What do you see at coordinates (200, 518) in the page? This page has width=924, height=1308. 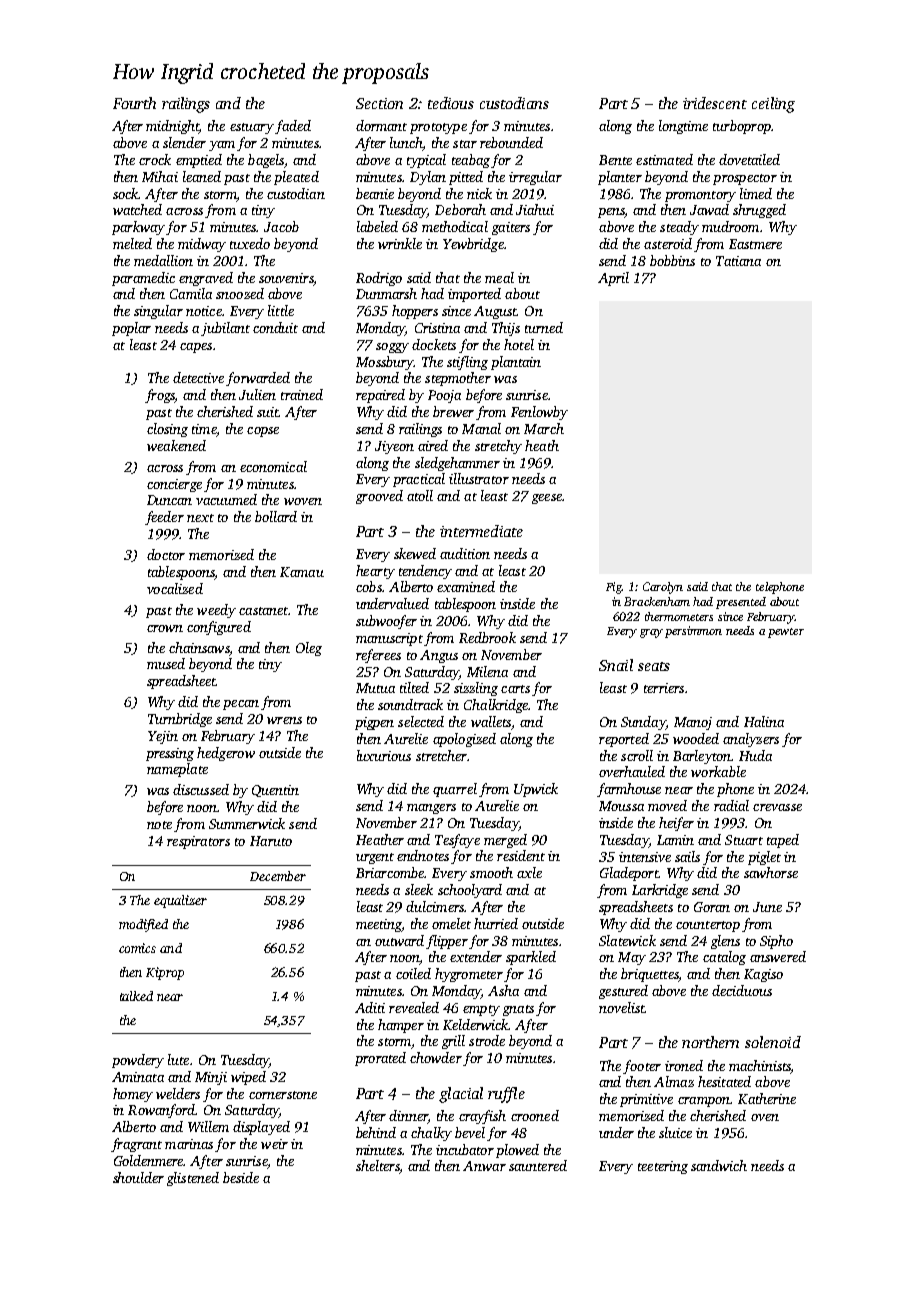 I see `next` at bounding box center [200, 518].
